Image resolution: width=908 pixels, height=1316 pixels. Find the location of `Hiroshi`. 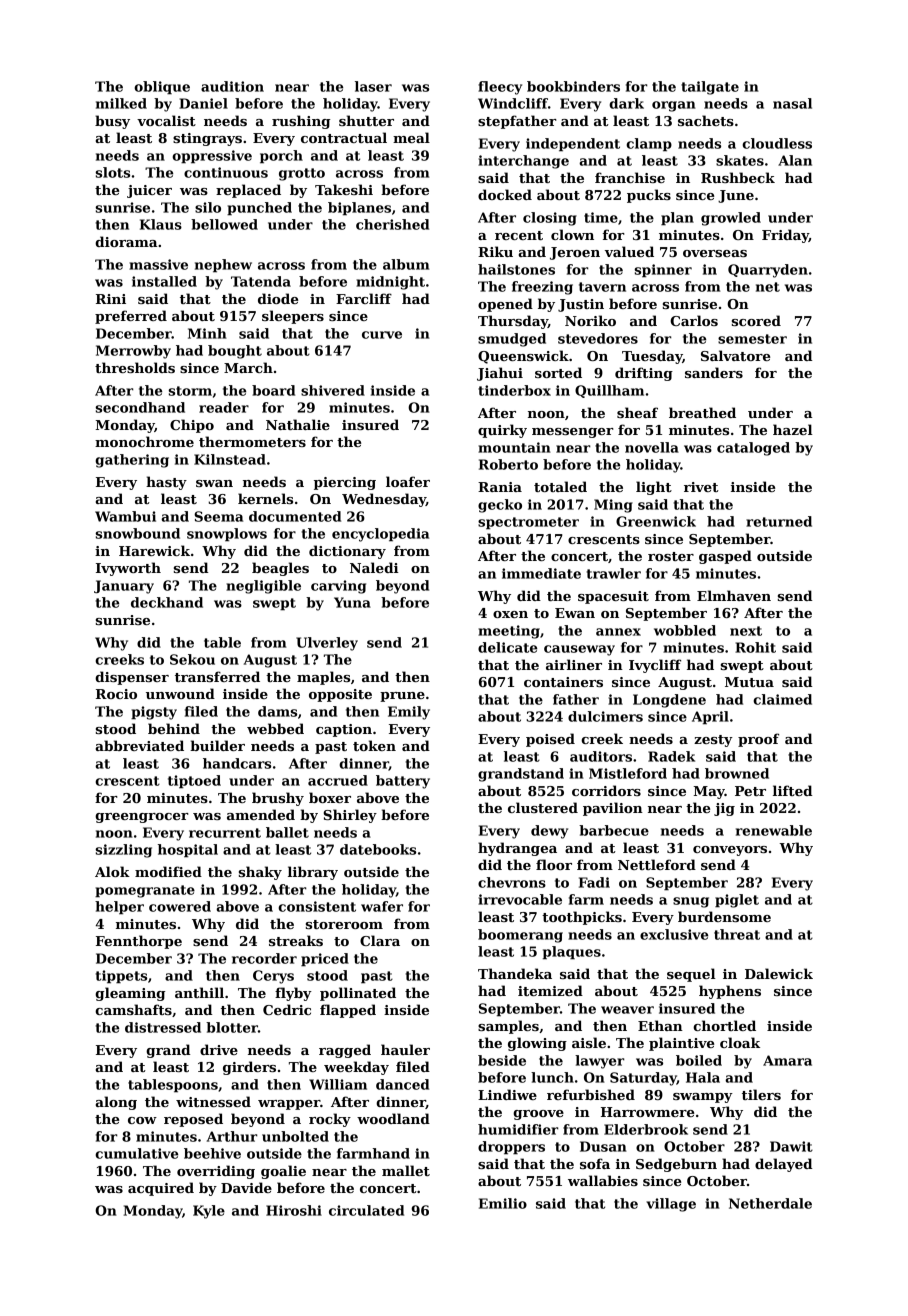

Hiroshi is located at coordinates (294, 1210).
